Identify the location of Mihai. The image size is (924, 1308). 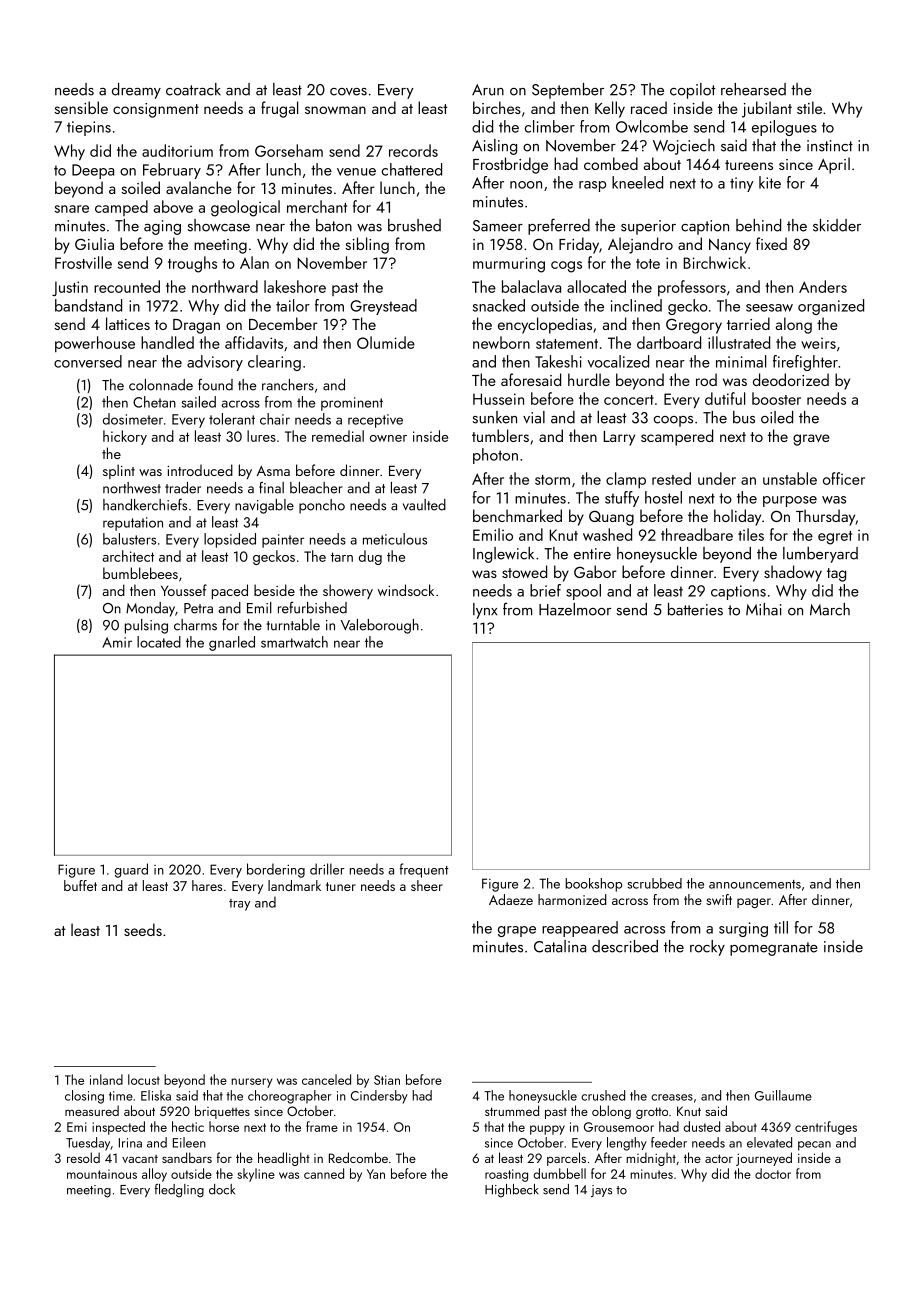
(763, 609).
